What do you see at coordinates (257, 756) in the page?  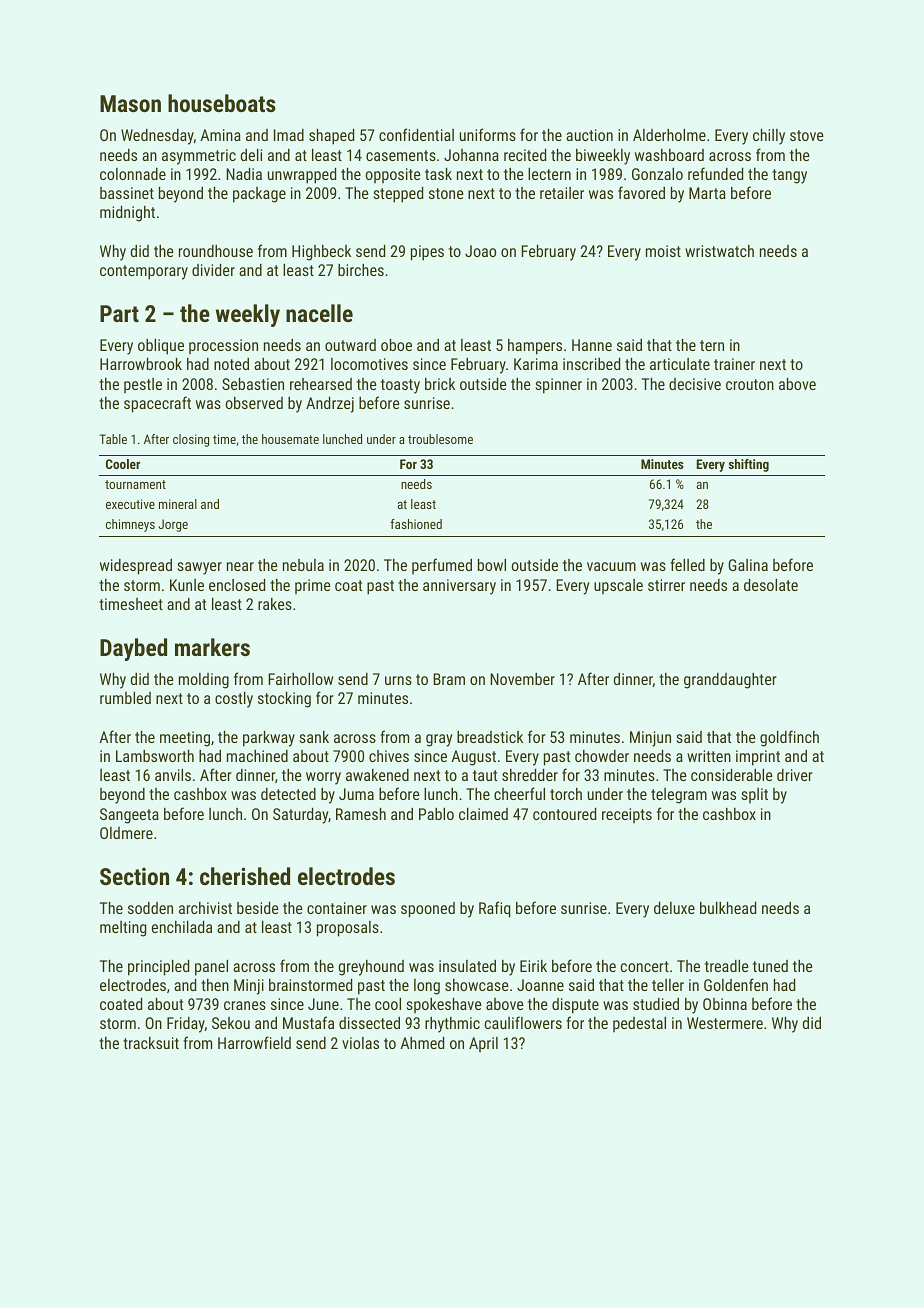 I see `machined` at bounding box center [257, 756].
